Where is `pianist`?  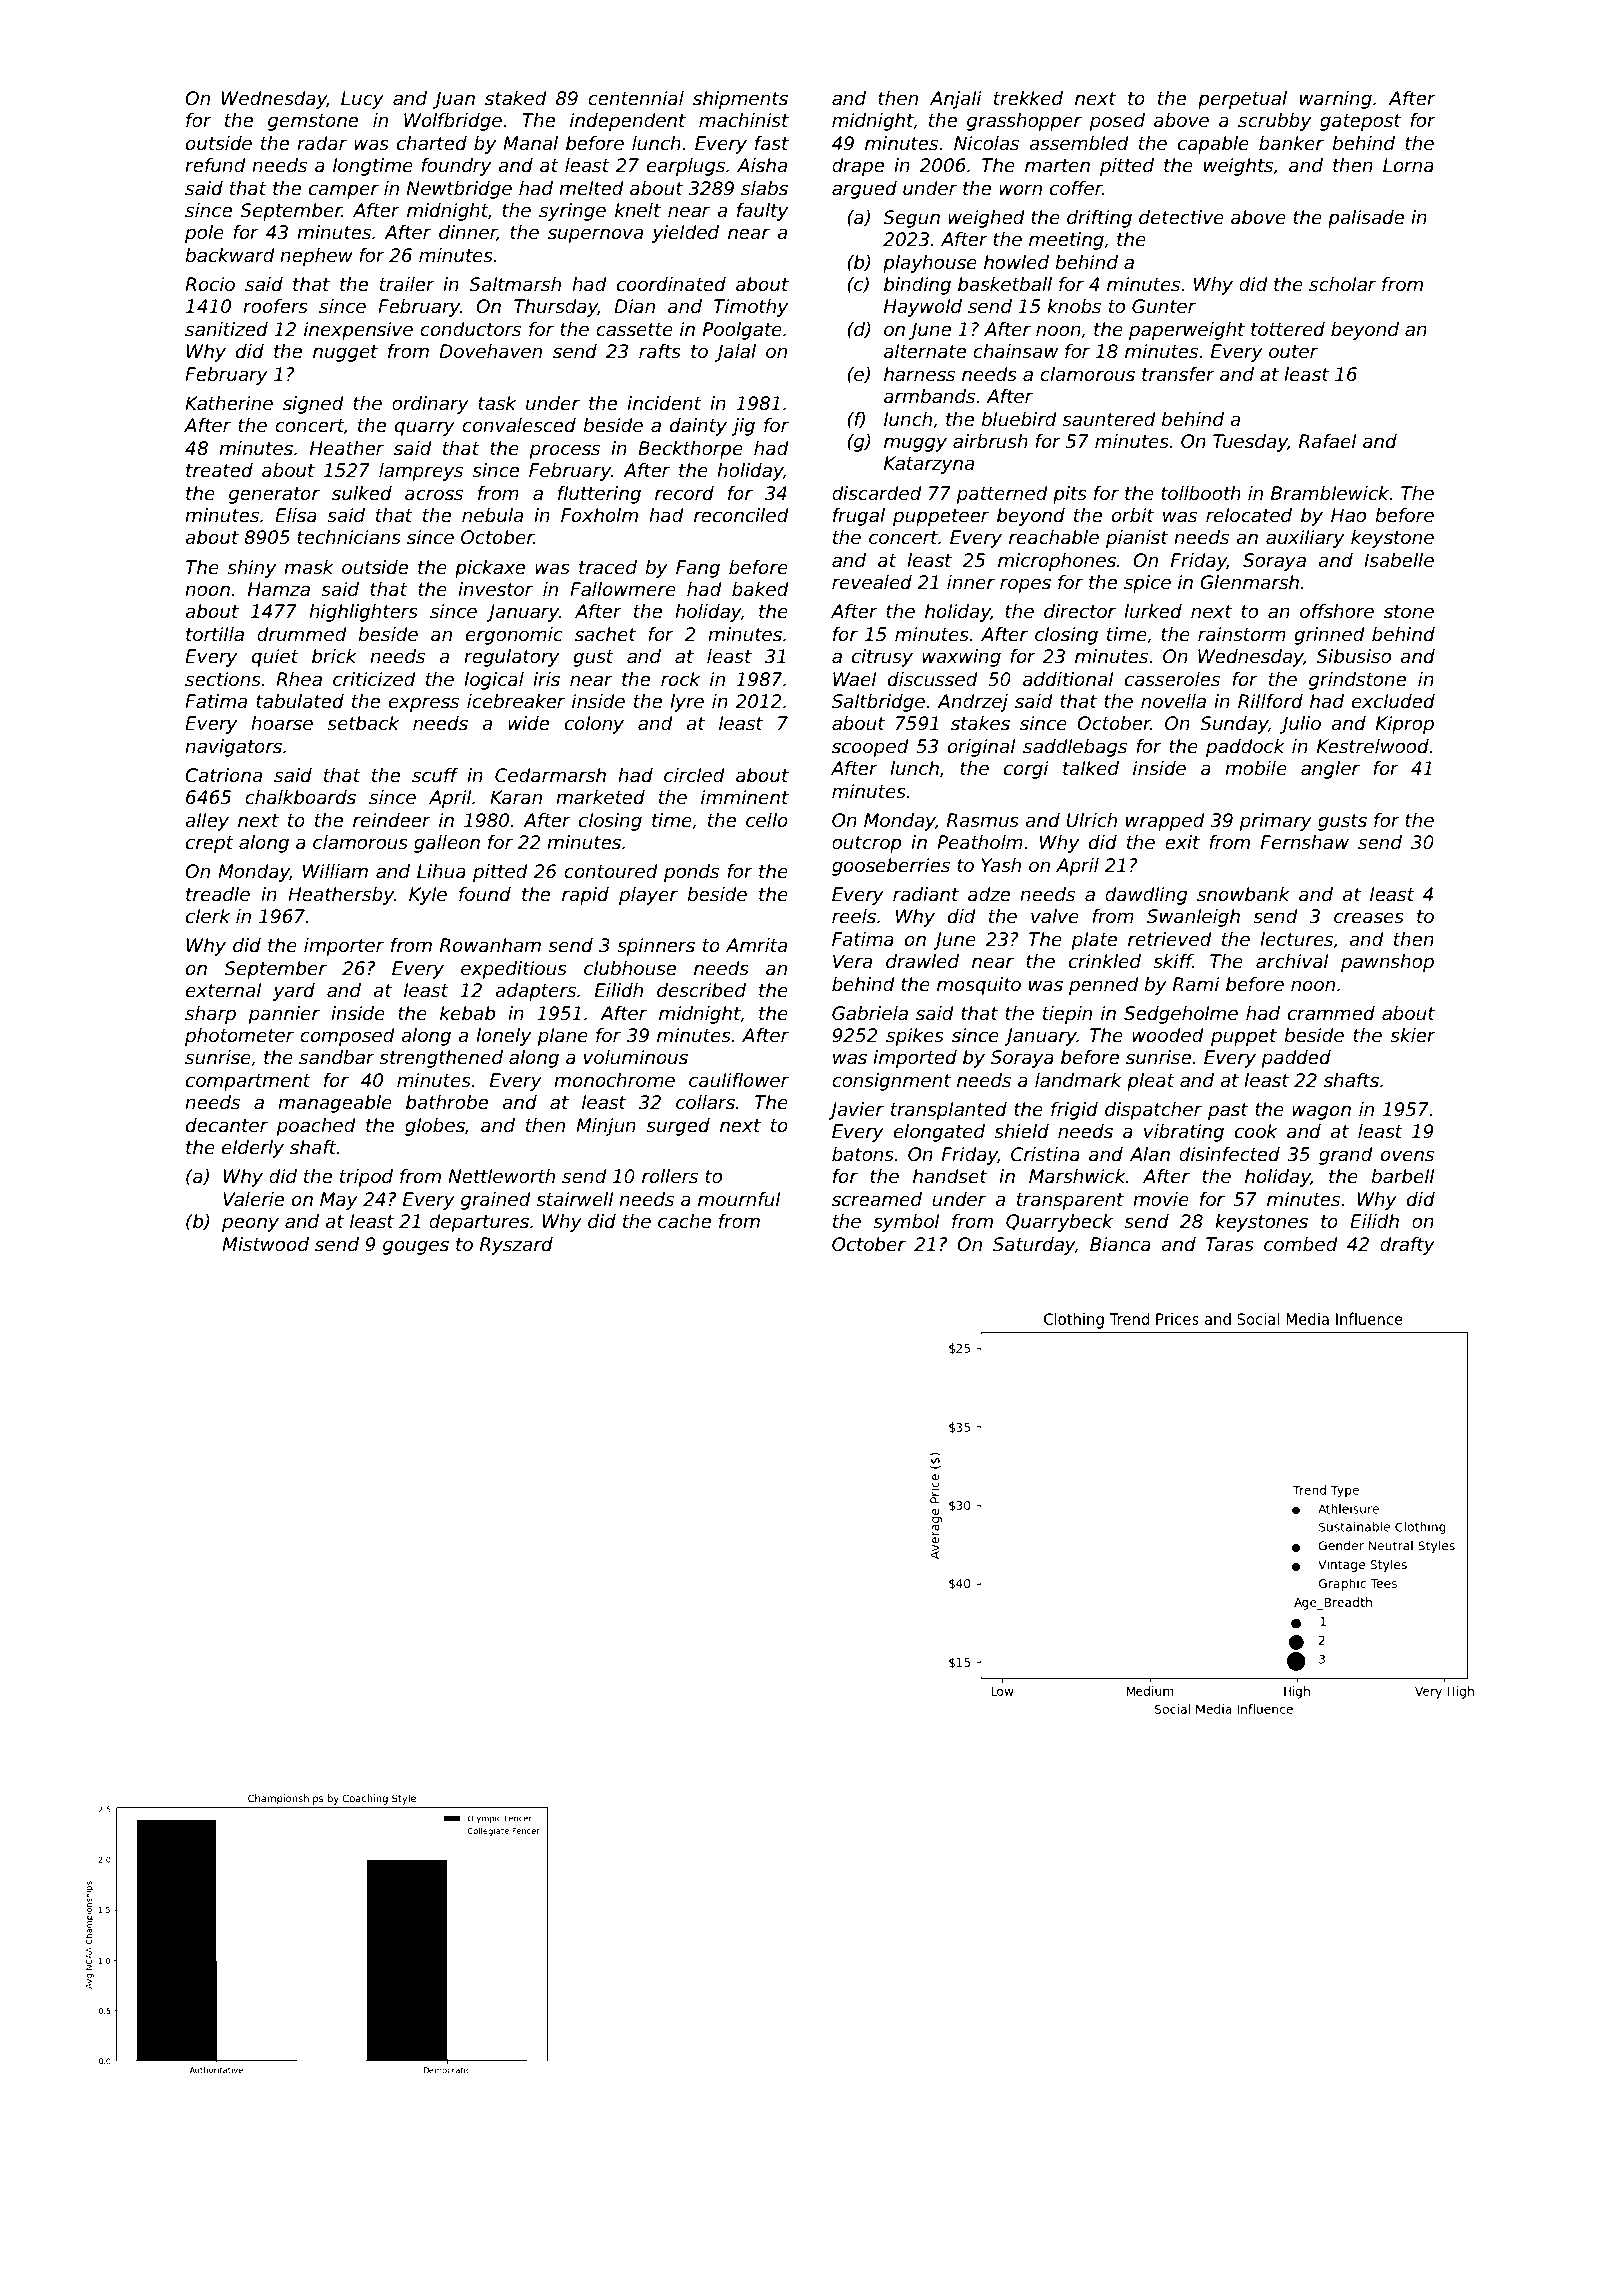 pianist is located at coordinates (1137, 539).
